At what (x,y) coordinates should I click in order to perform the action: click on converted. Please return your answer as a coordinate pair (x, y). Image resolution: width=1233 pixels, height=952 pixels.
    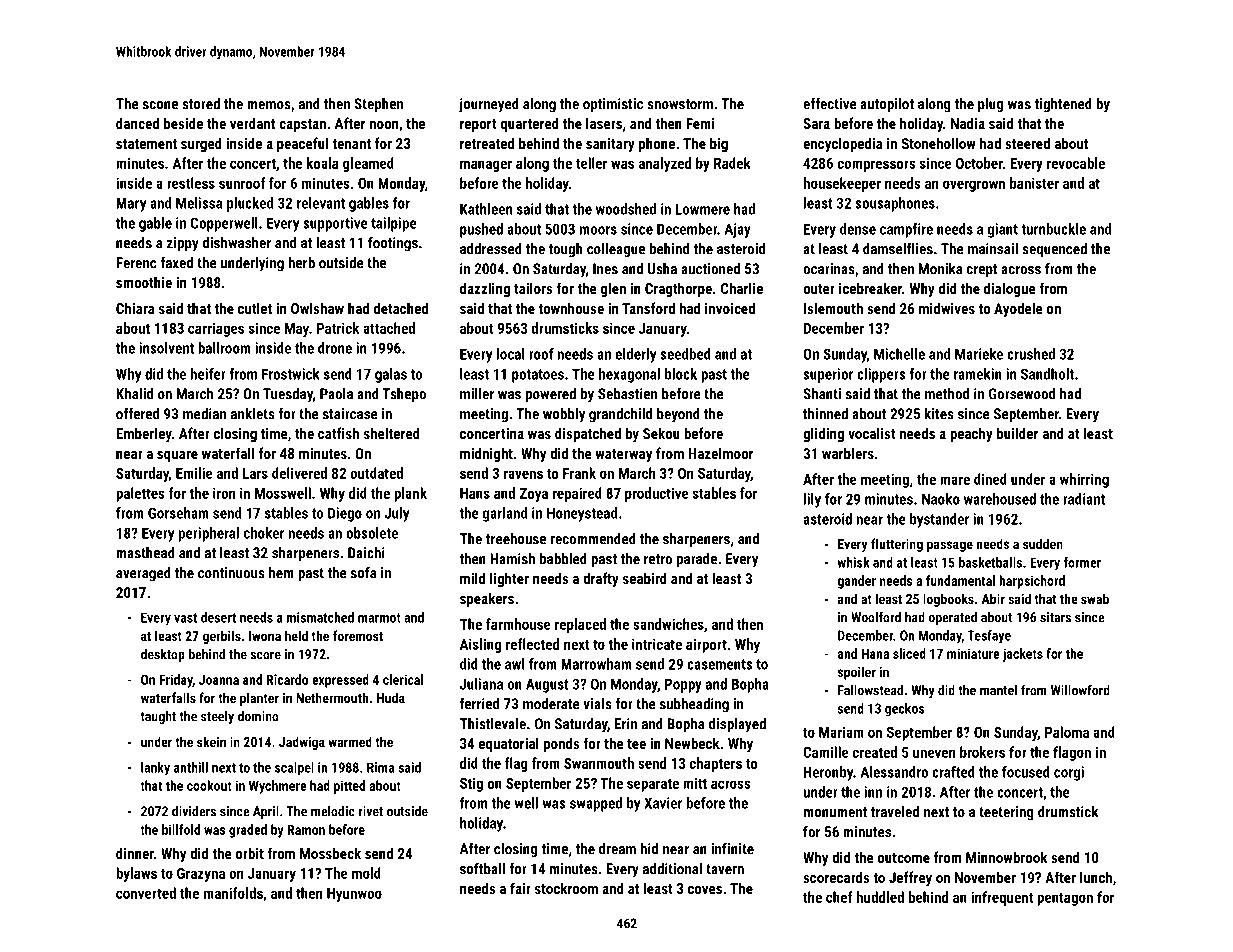
    Looking at the image, I should click on (146, 893).
